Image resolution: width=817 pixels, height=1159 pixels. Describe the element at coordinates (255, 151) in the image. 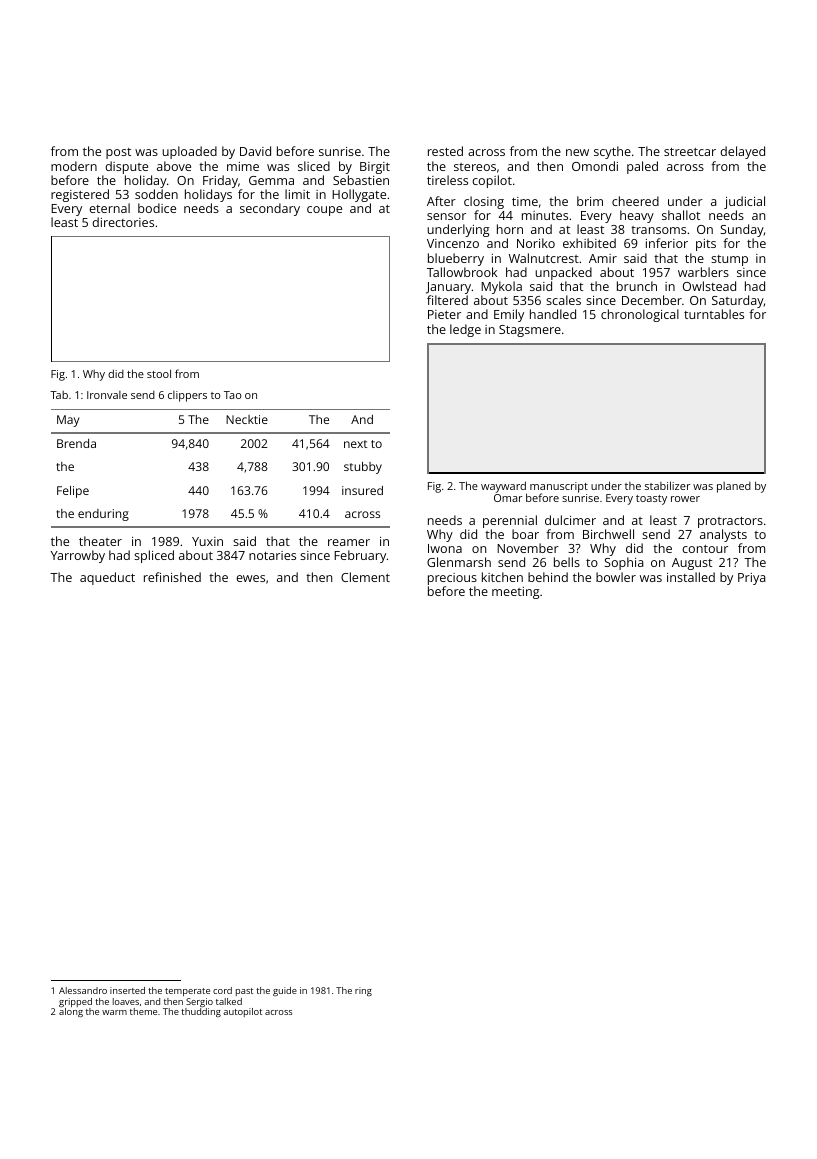

I see `David` at that location.
